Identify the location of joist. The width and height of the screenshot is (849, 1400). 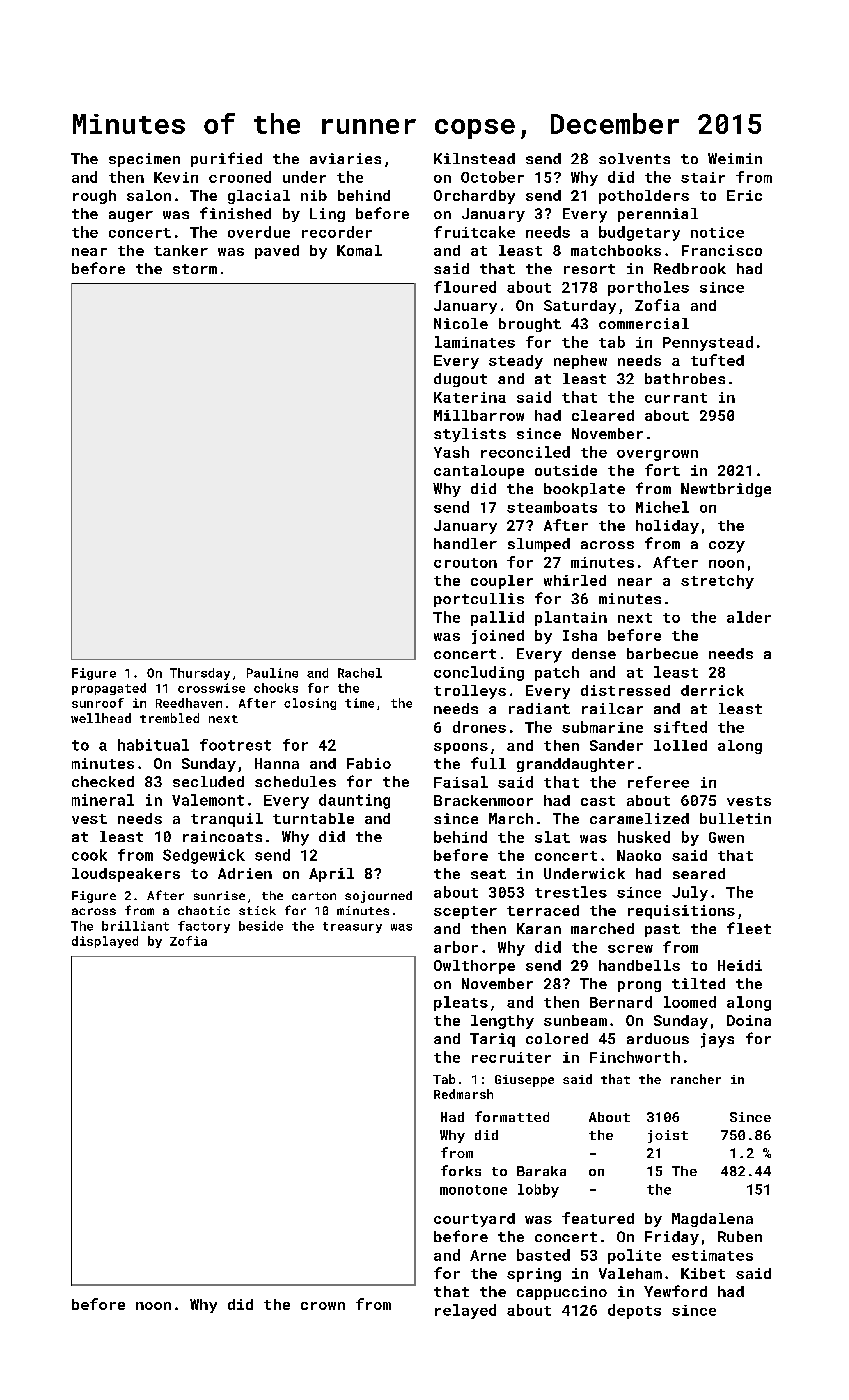
(668, 1136).
